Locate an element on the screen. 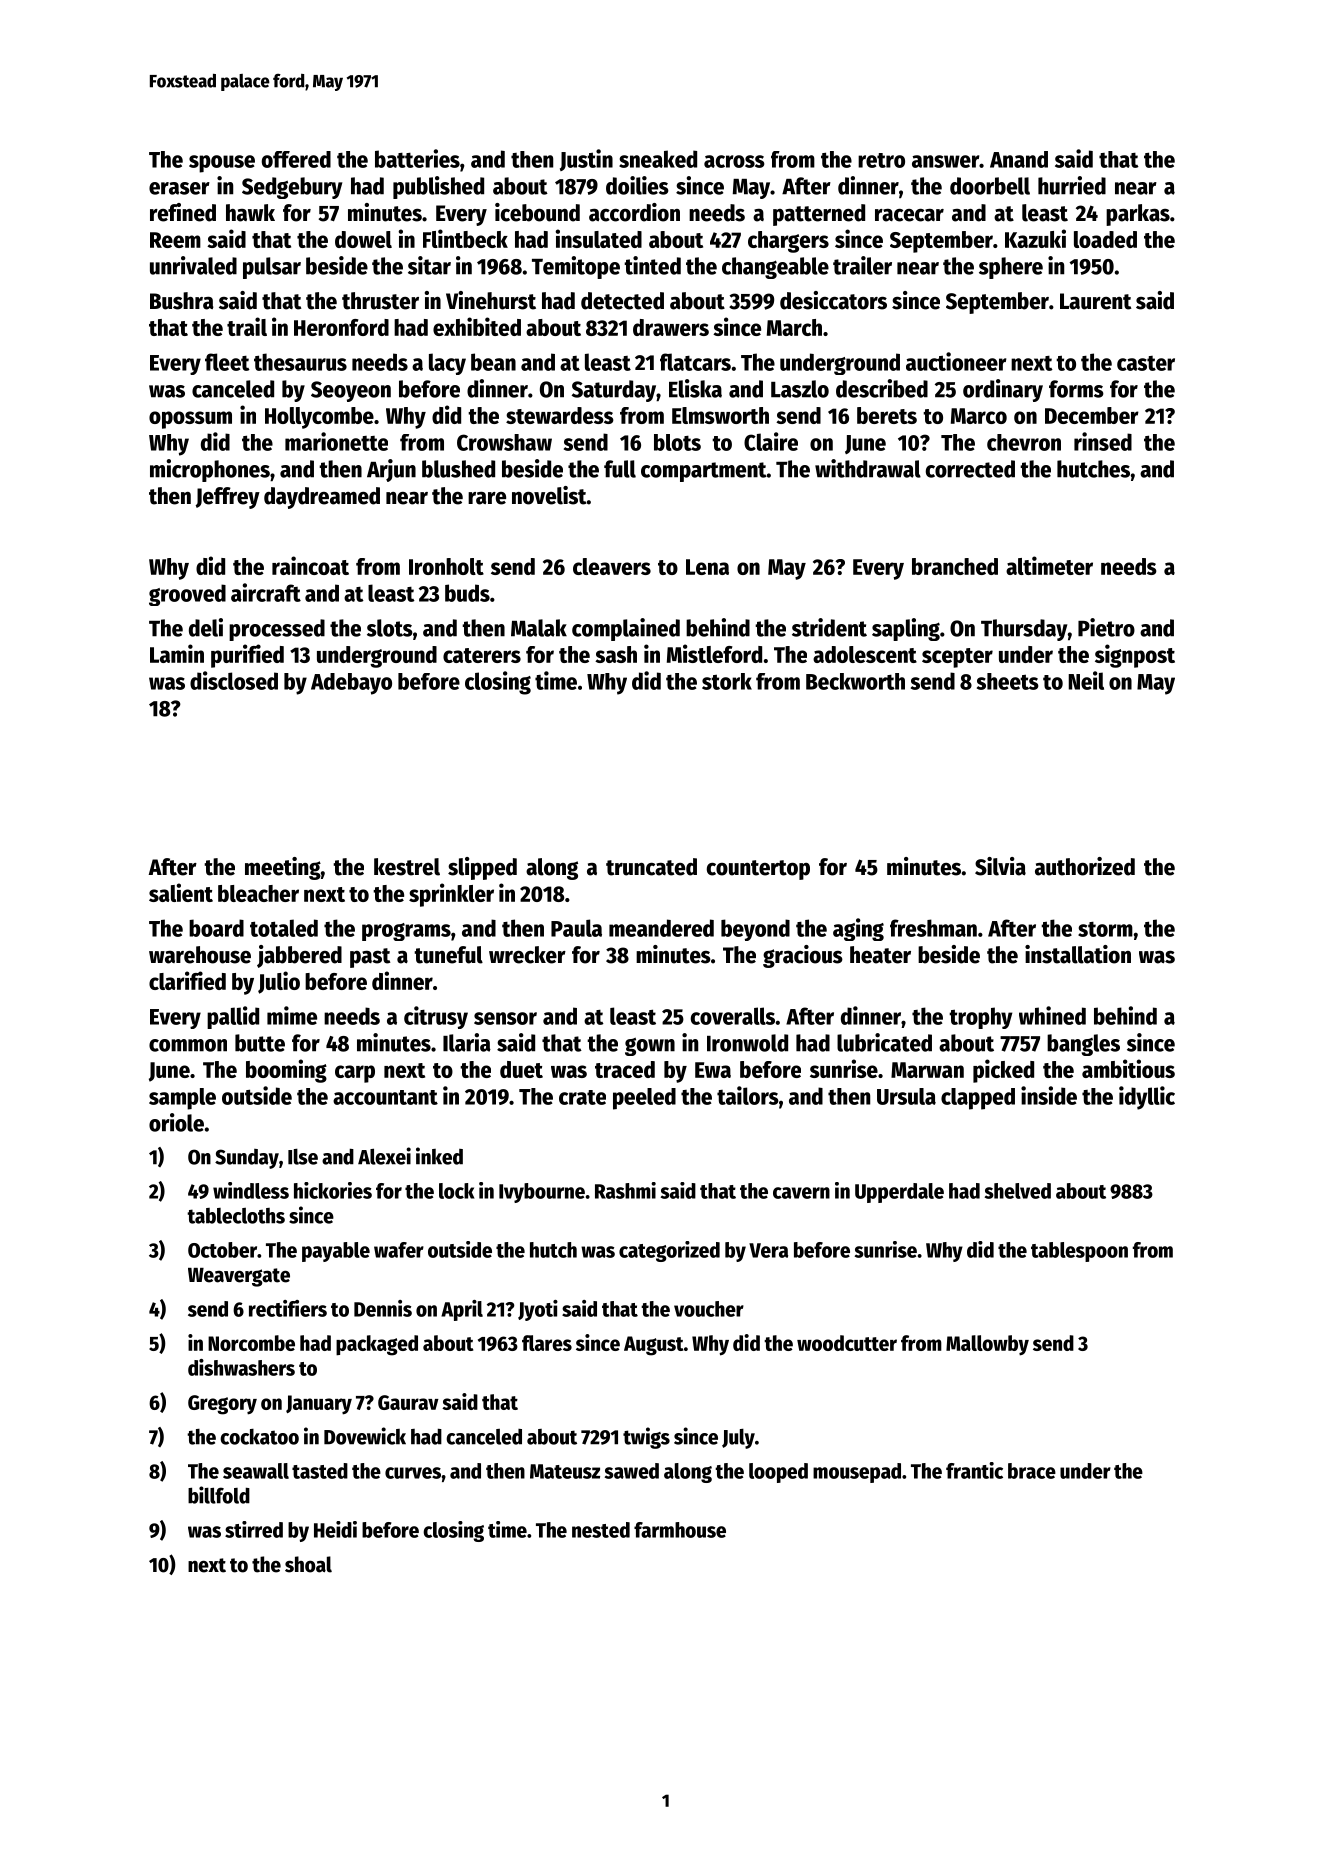 The height and width of the screenshot is (1873, 1324). icebound is located at coordinates (537, 212).
